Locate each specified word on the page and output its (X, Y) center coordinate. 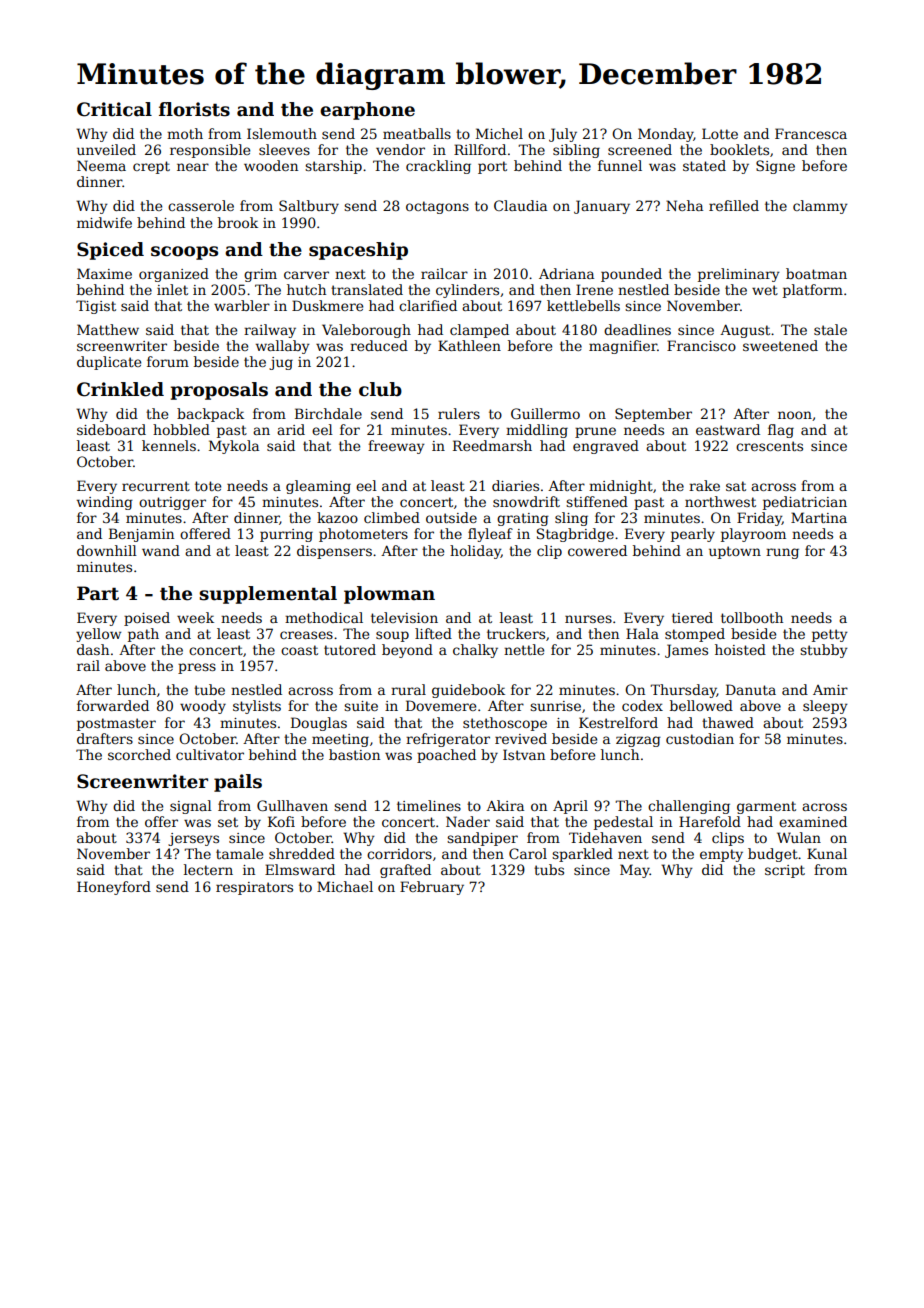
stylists (257, 707)
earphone (367, 111)
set (228, 822)
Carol (528, 853)
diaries (515, 485)
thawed (728, 722)
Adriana (566, 273)
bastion (354, 754)
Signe (775, 167)
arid (291, 429)
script (785, 871)
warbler (242, 305)
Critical (114, 109)
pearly (693, 535)
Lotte (720, 133)
